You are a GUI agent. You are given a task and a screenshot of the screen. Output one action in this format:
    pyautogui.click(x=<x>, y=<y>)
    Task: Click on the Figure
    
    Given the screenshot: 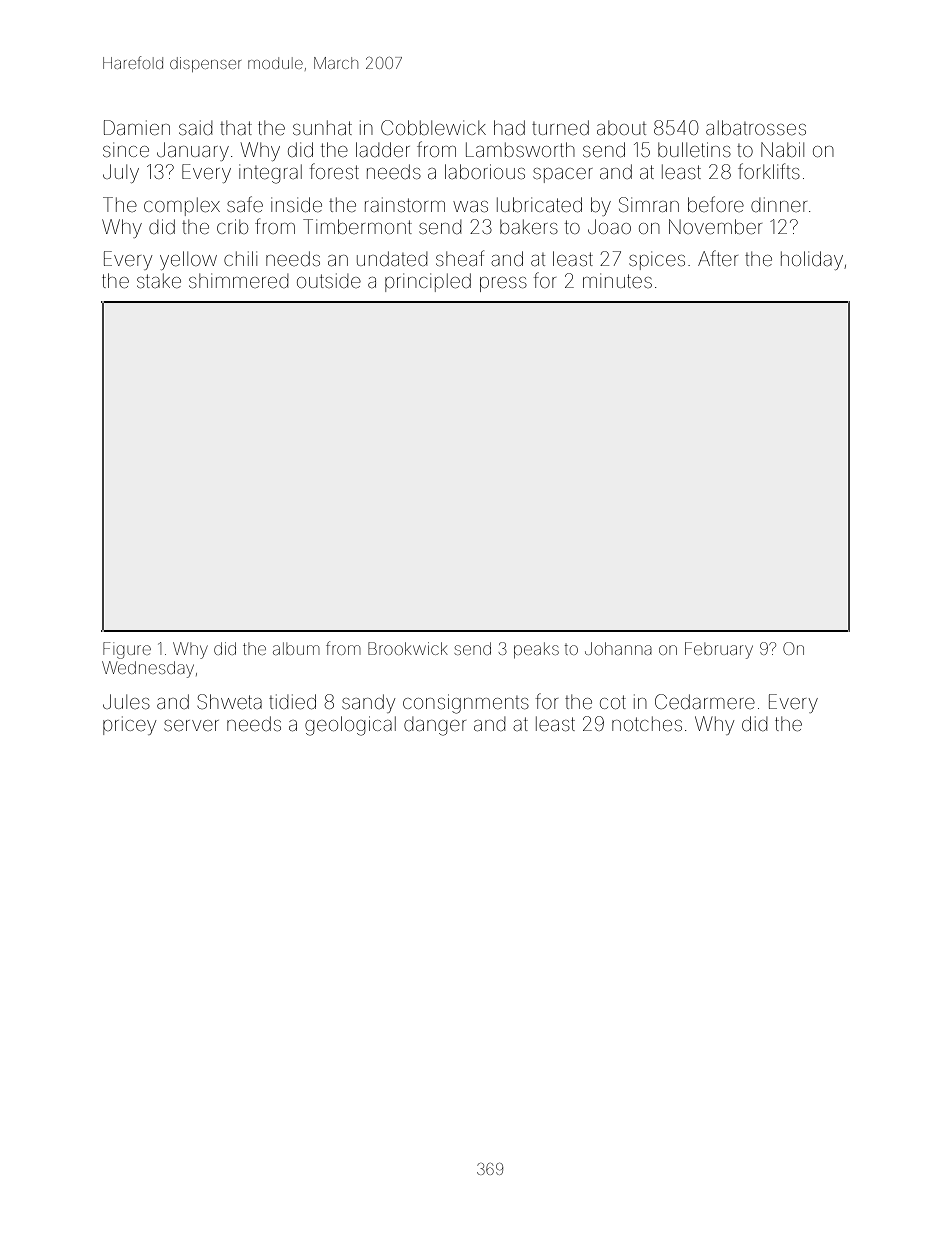 What is the action you would take?
    pyautogui.click(x=127, y=650)
